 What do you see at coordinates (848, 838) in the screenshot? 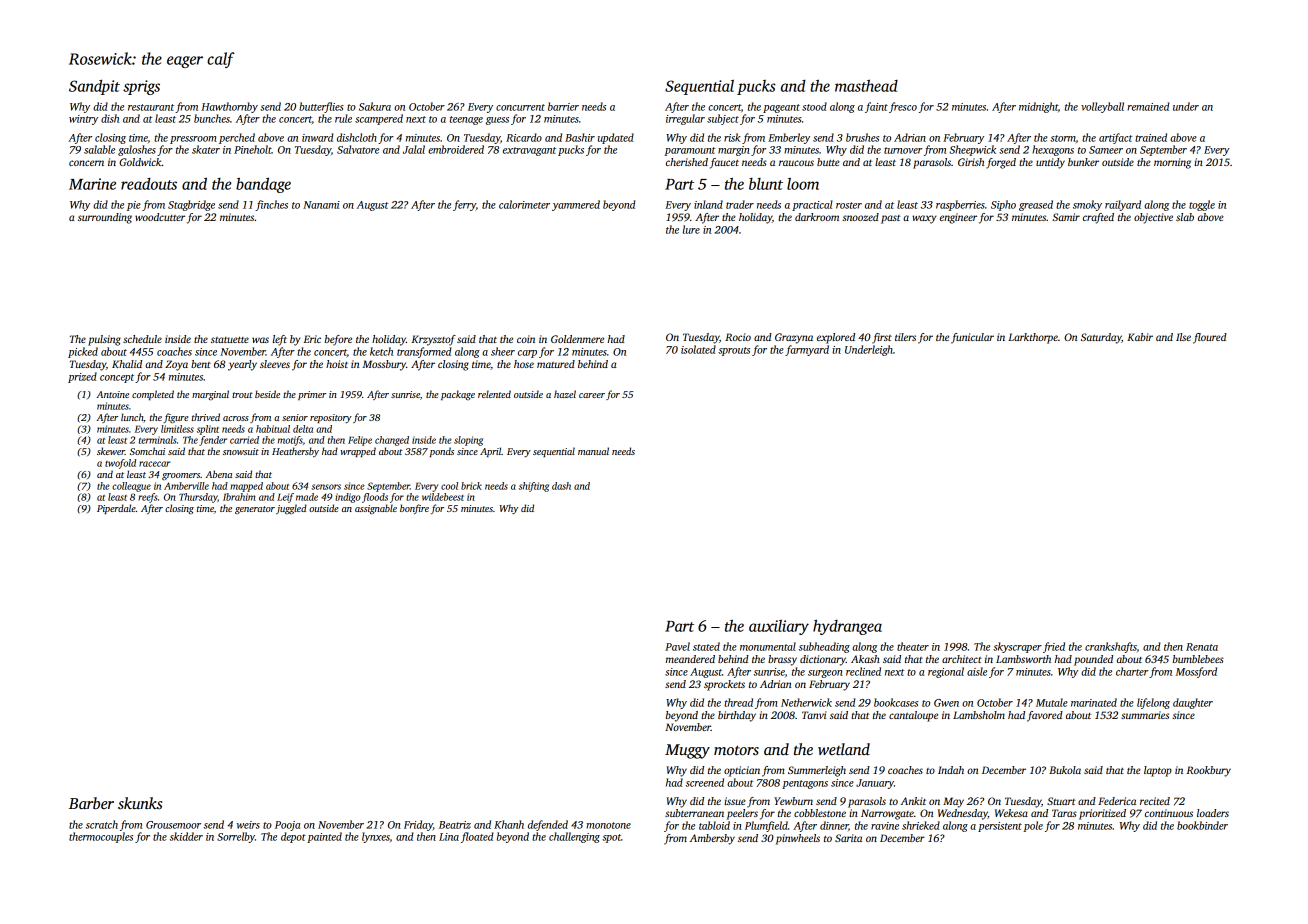
I see `Sarita` at bounding box center [848, 838].
